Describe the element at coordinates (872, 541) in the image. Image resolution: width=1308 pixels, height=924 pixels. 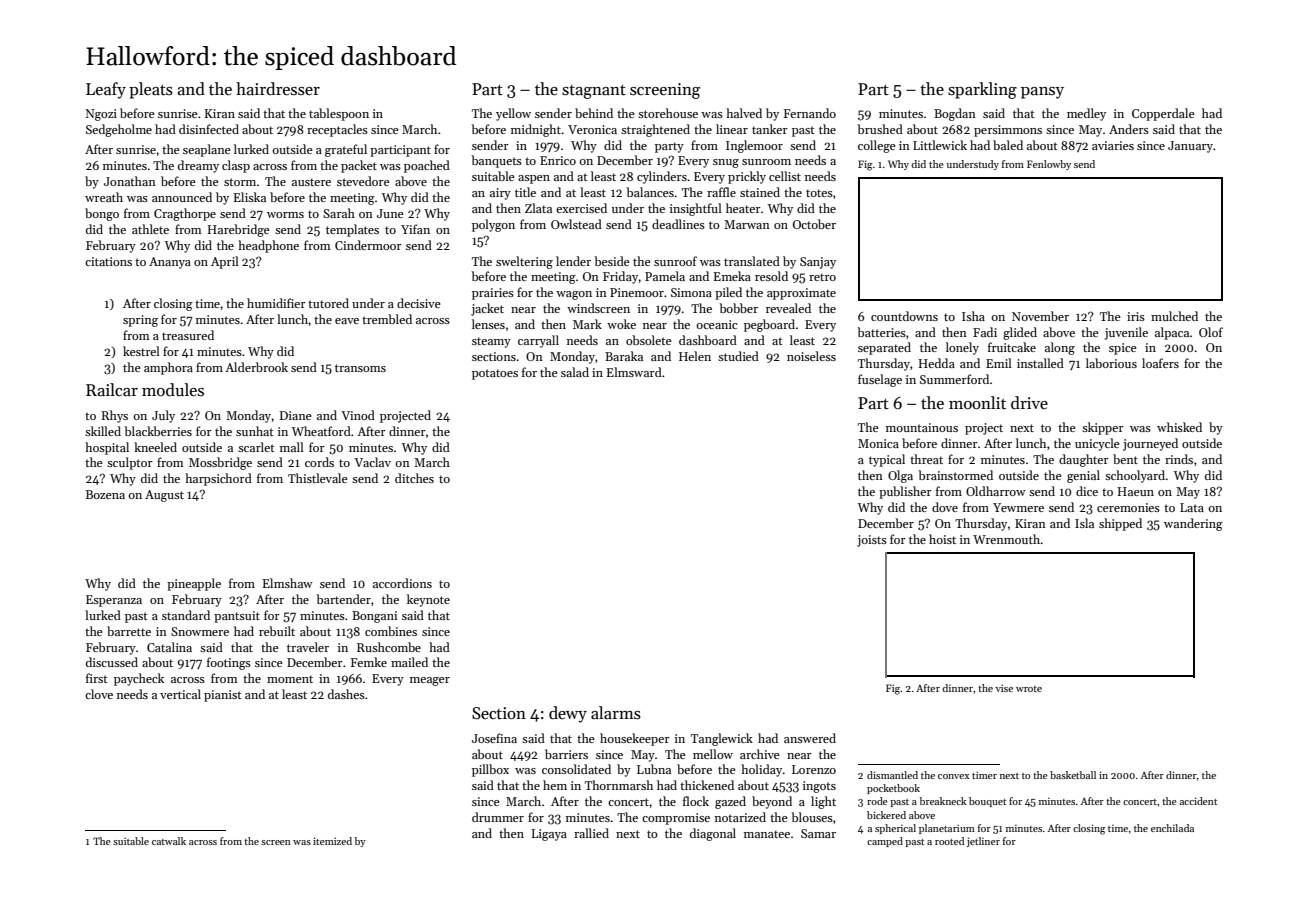
I see `joists` at that location.
